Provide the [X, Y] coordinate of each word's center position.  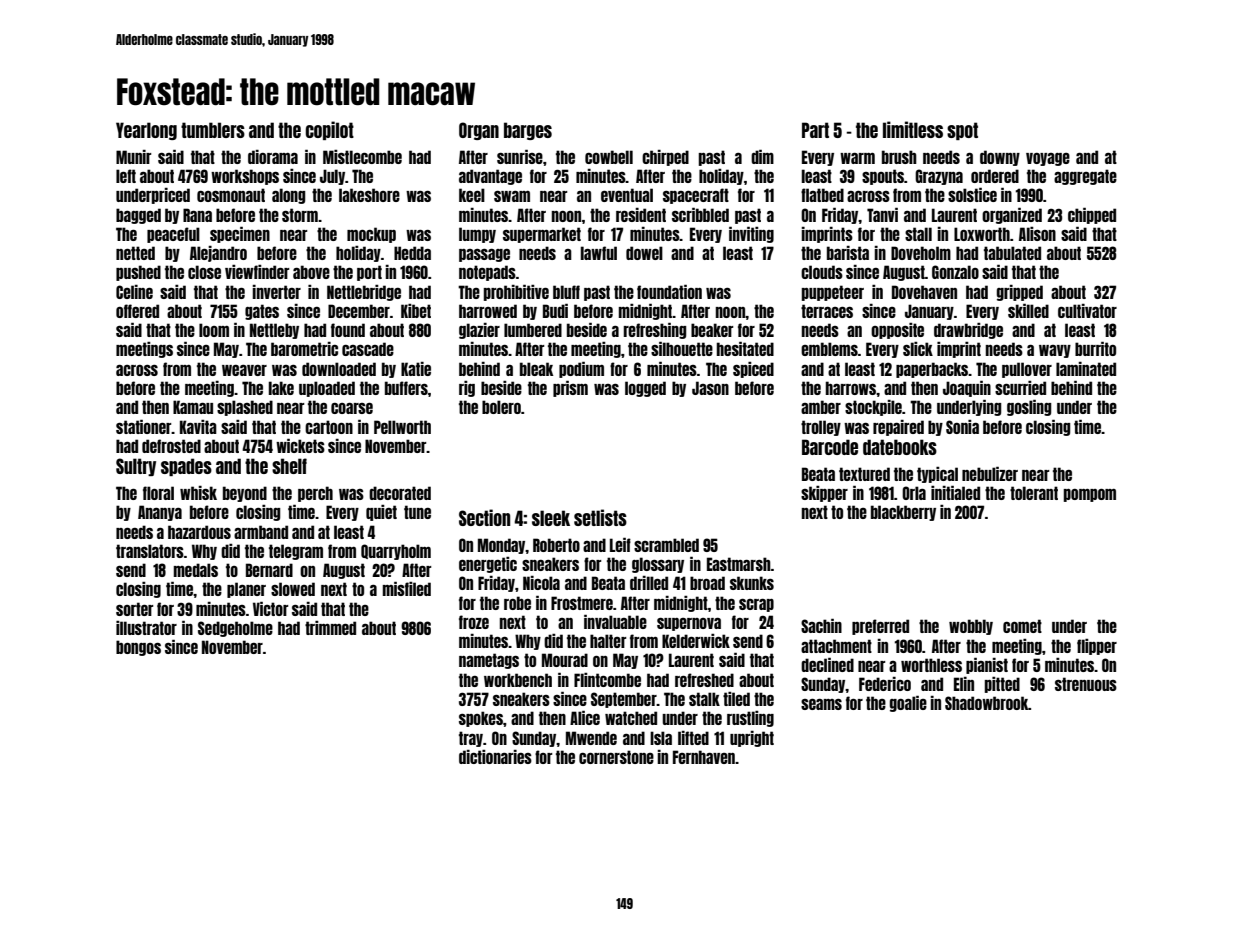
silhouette [682, 348]
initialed [955, 492]
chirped [665, 158]
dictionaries [495, 757]
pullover [1027, 370]
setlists [600, 517]
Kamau [193, 407]
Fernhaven [704, 757]
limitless [913, 129]
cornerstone [616, 757]
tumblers [213, 130]
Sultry [136, 467]
